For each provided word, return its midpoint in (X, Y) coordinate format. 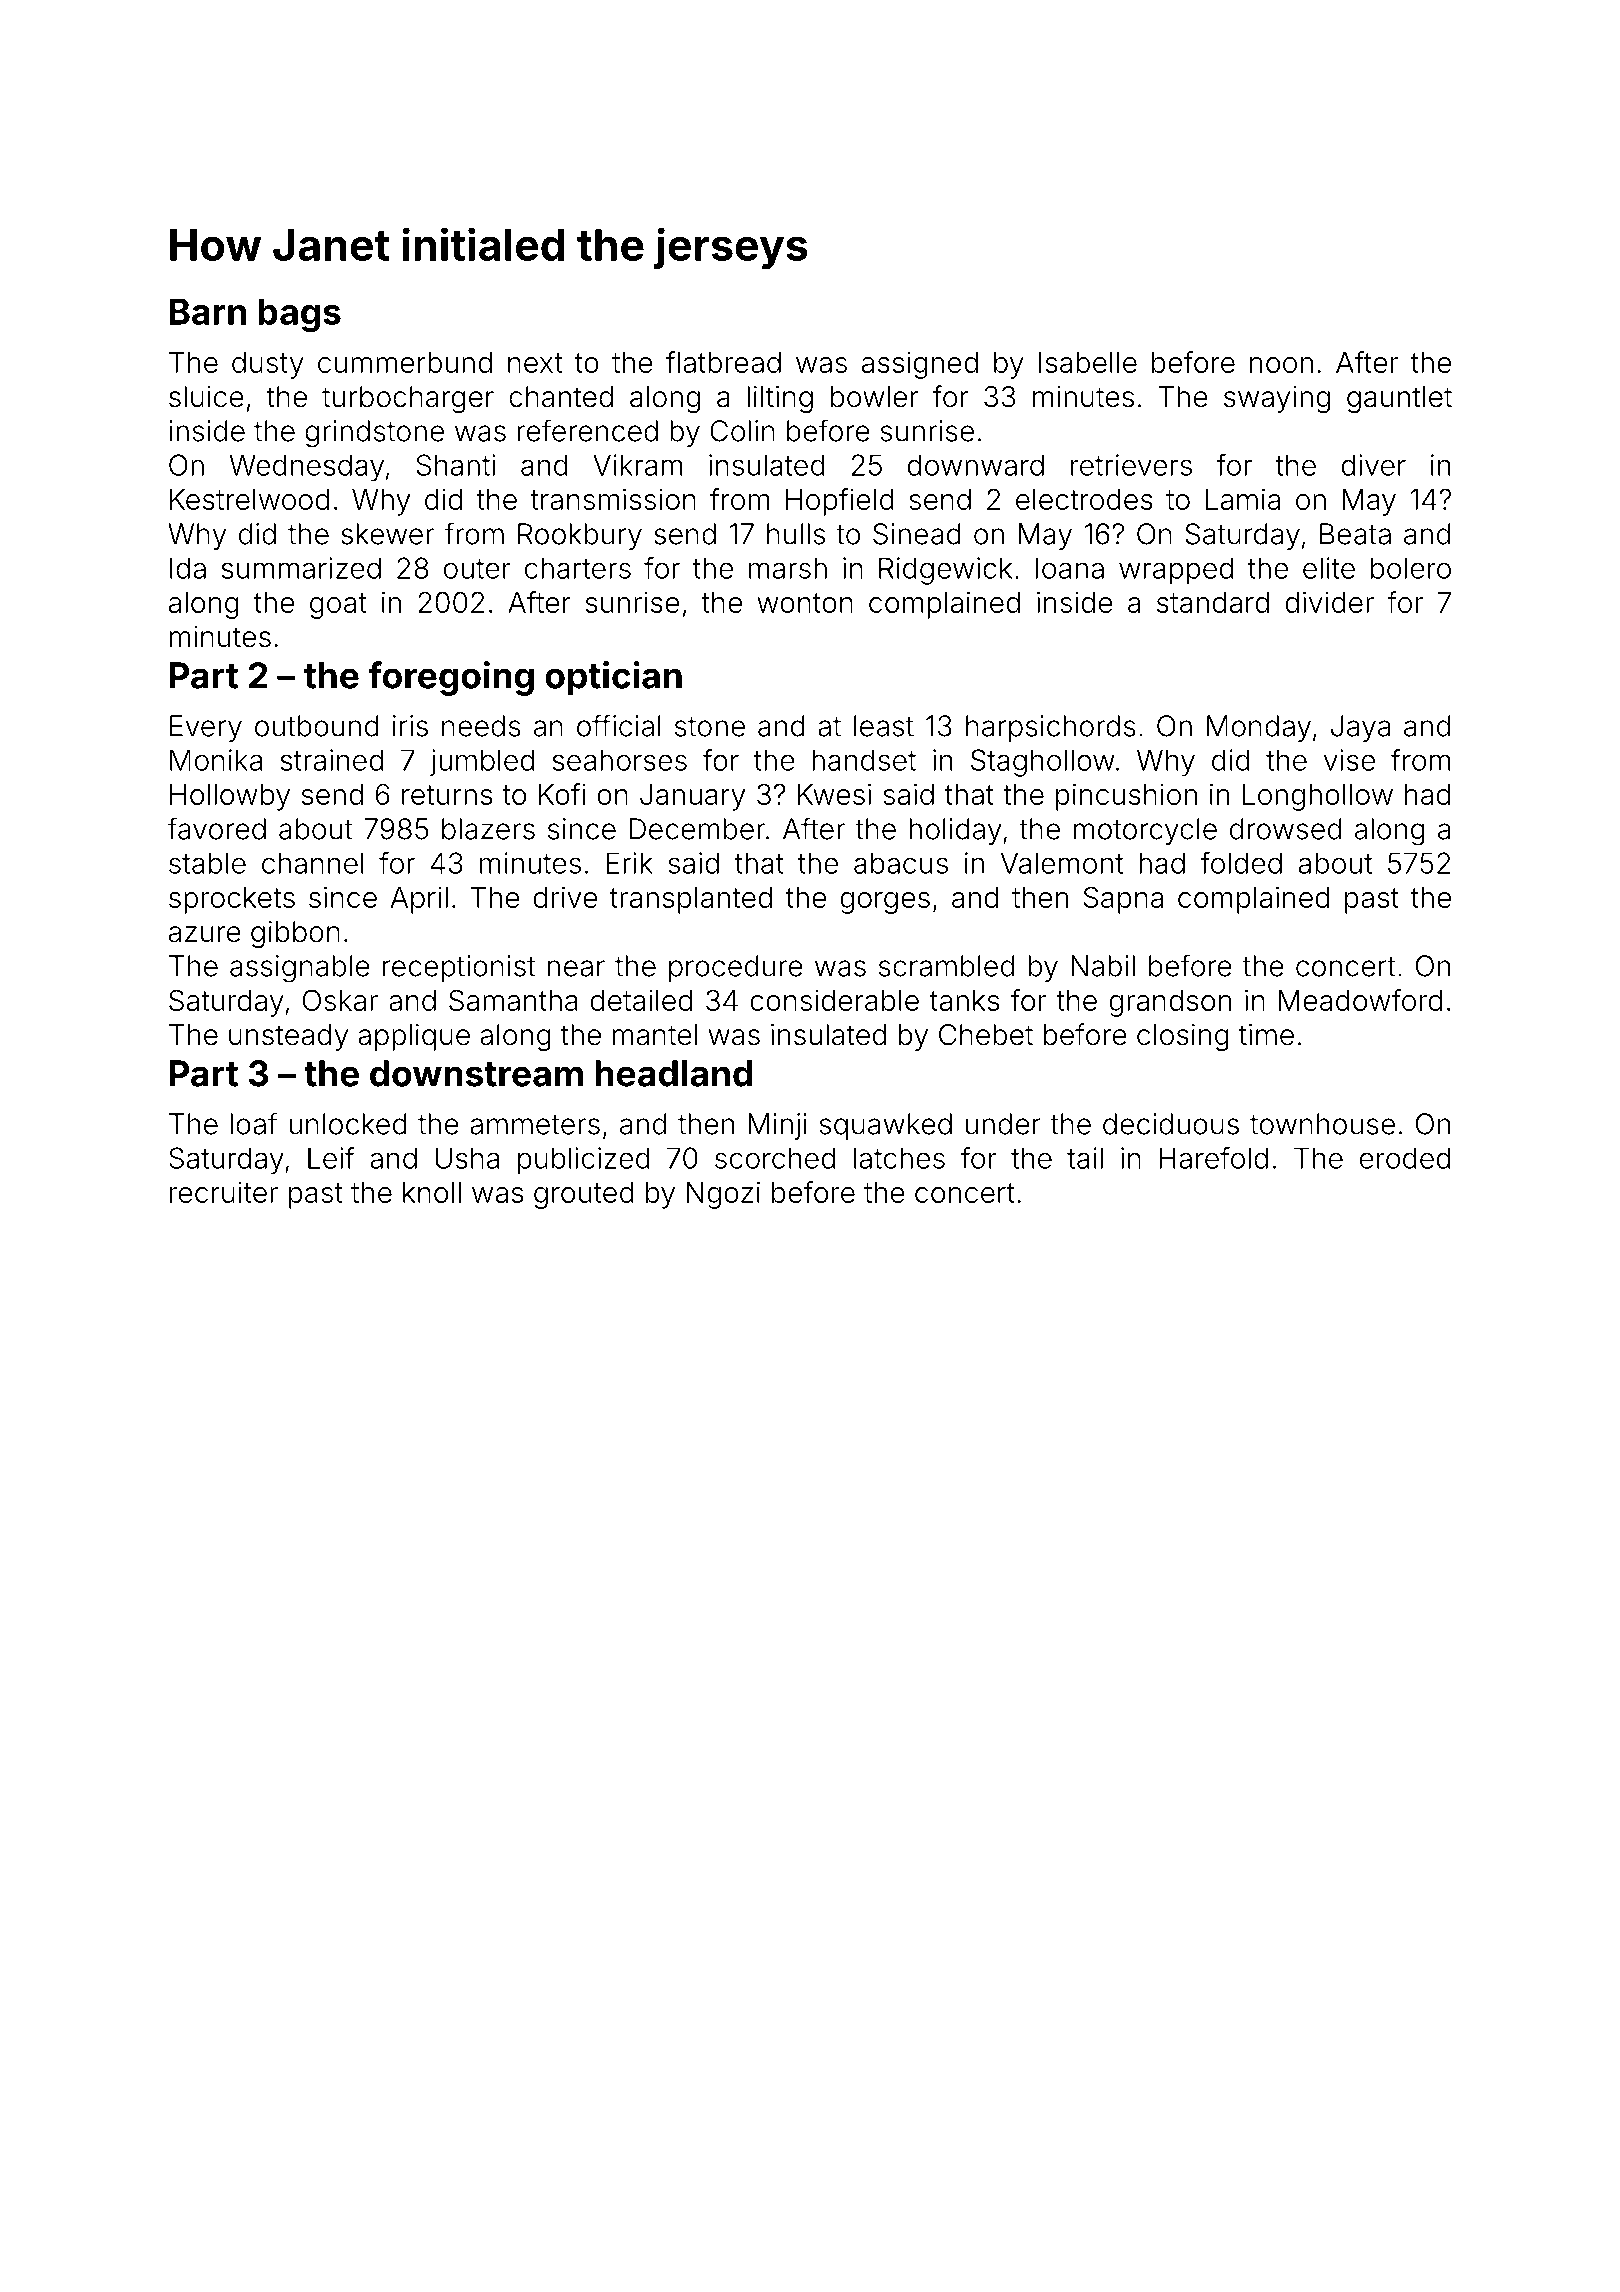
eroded (1405, 1158)
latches (899, 1158)
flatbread (723, 362)
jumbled (482, 763)
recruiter (224, 1192)
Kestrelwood (249, 499)
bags (299, 315)
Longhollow (1318, 797)
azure (205, 934)
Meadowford (1360, 1000)
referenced (587, 430)
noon (1281, 365)
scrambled (946, 966)
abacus (901, 863)
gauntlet (1399, 399)
